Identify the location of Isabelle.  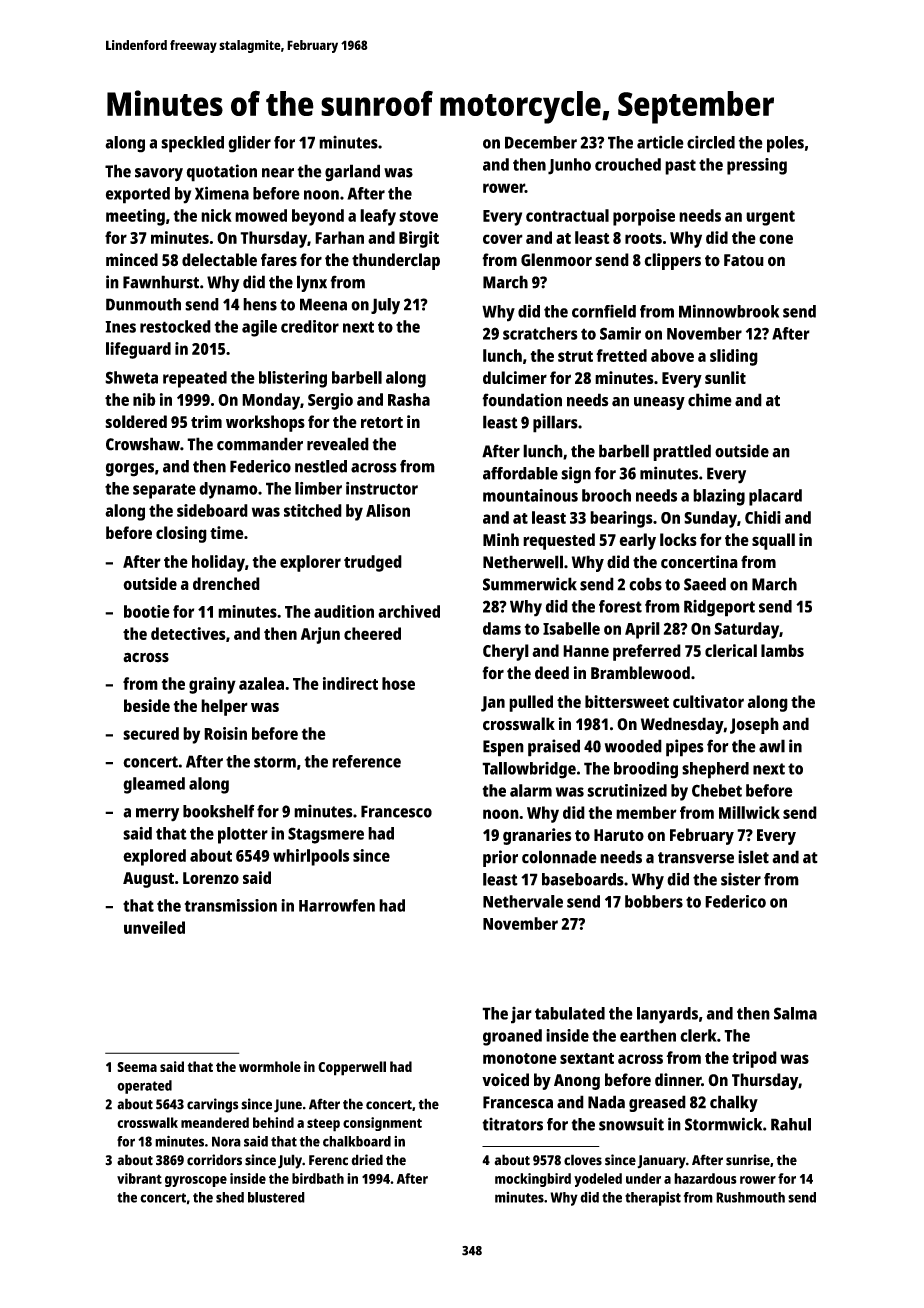
(571, 628).
